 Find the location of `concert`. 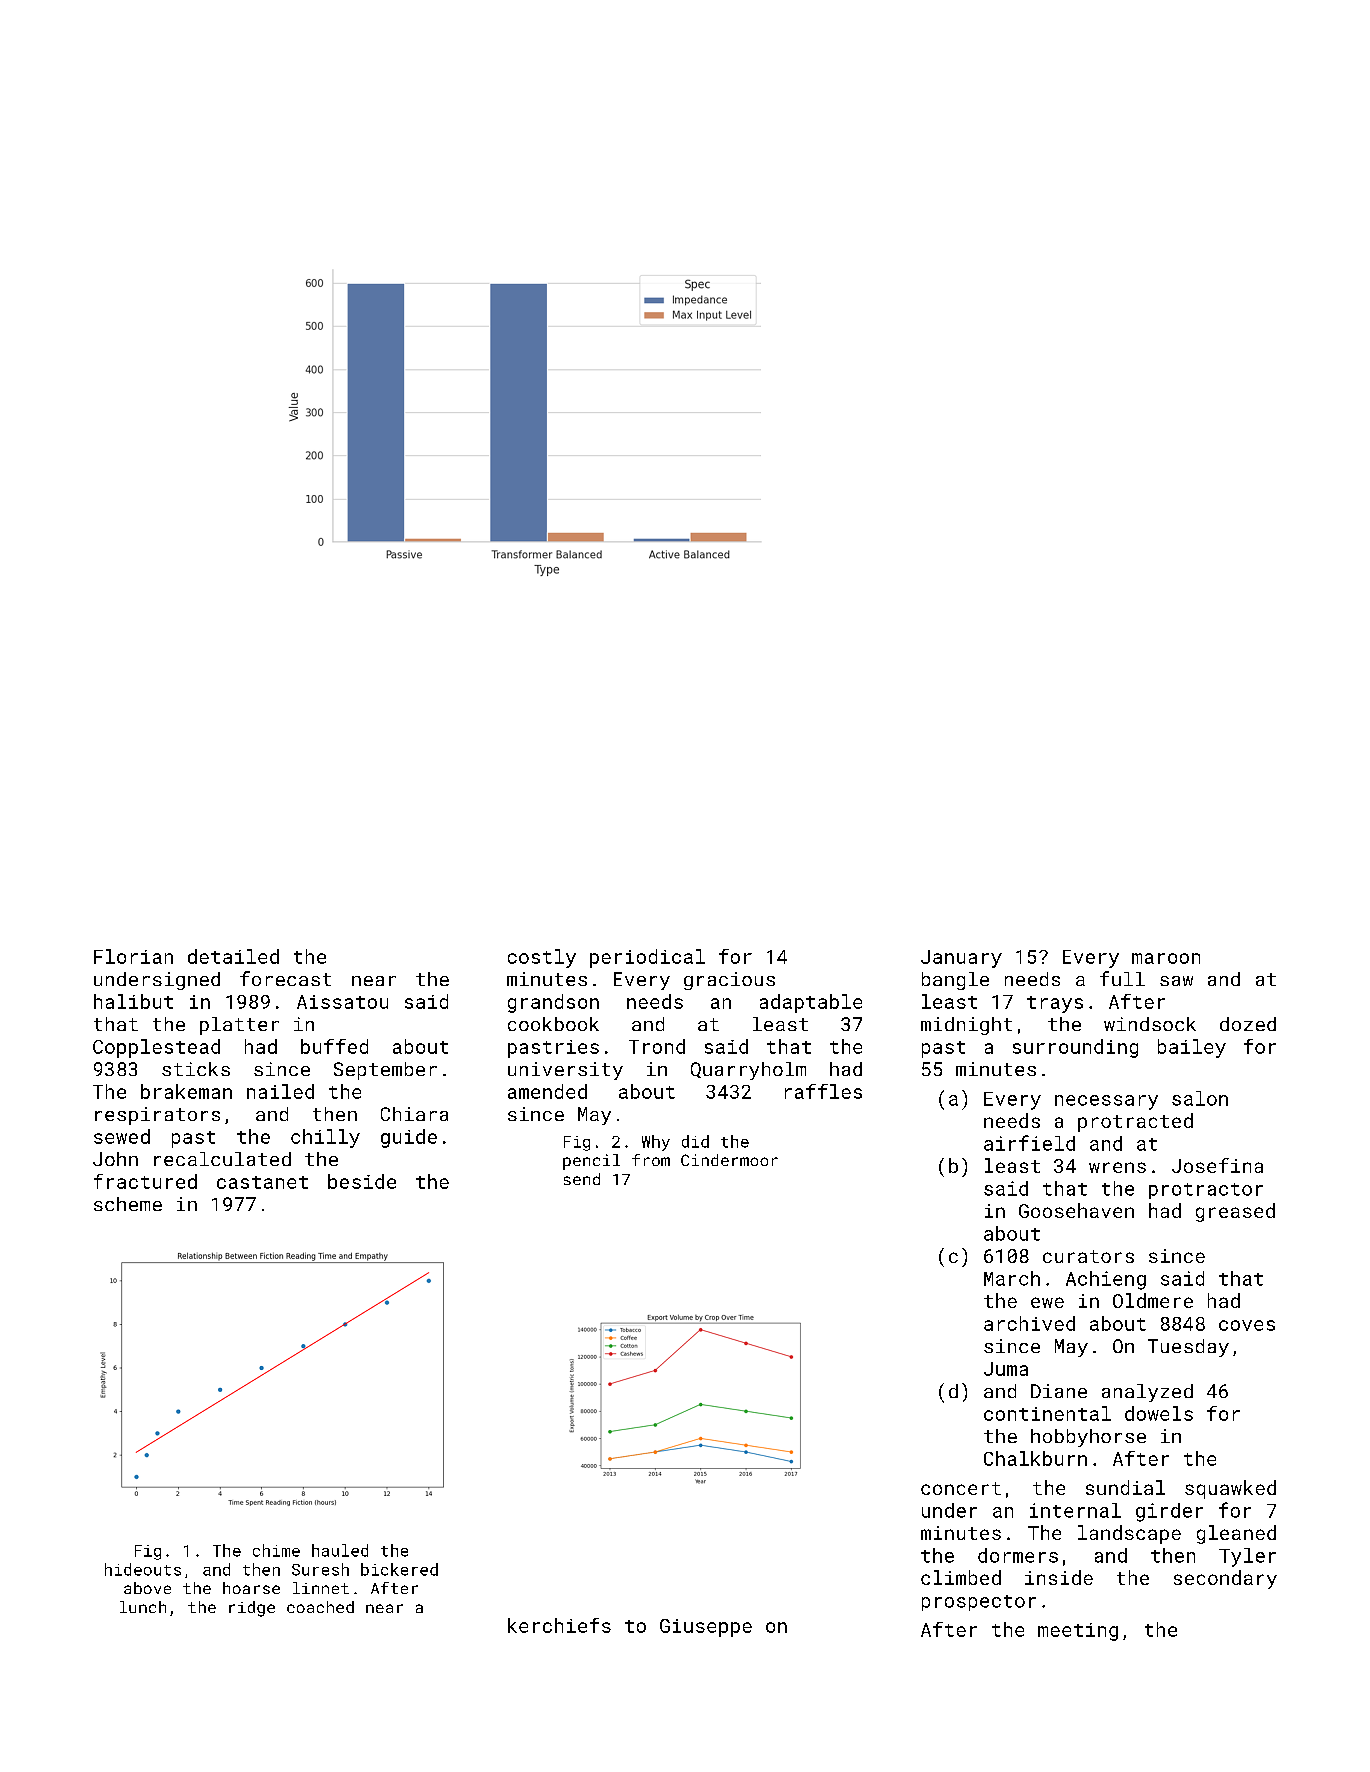

concert is located at coordinates (961, 1488).
